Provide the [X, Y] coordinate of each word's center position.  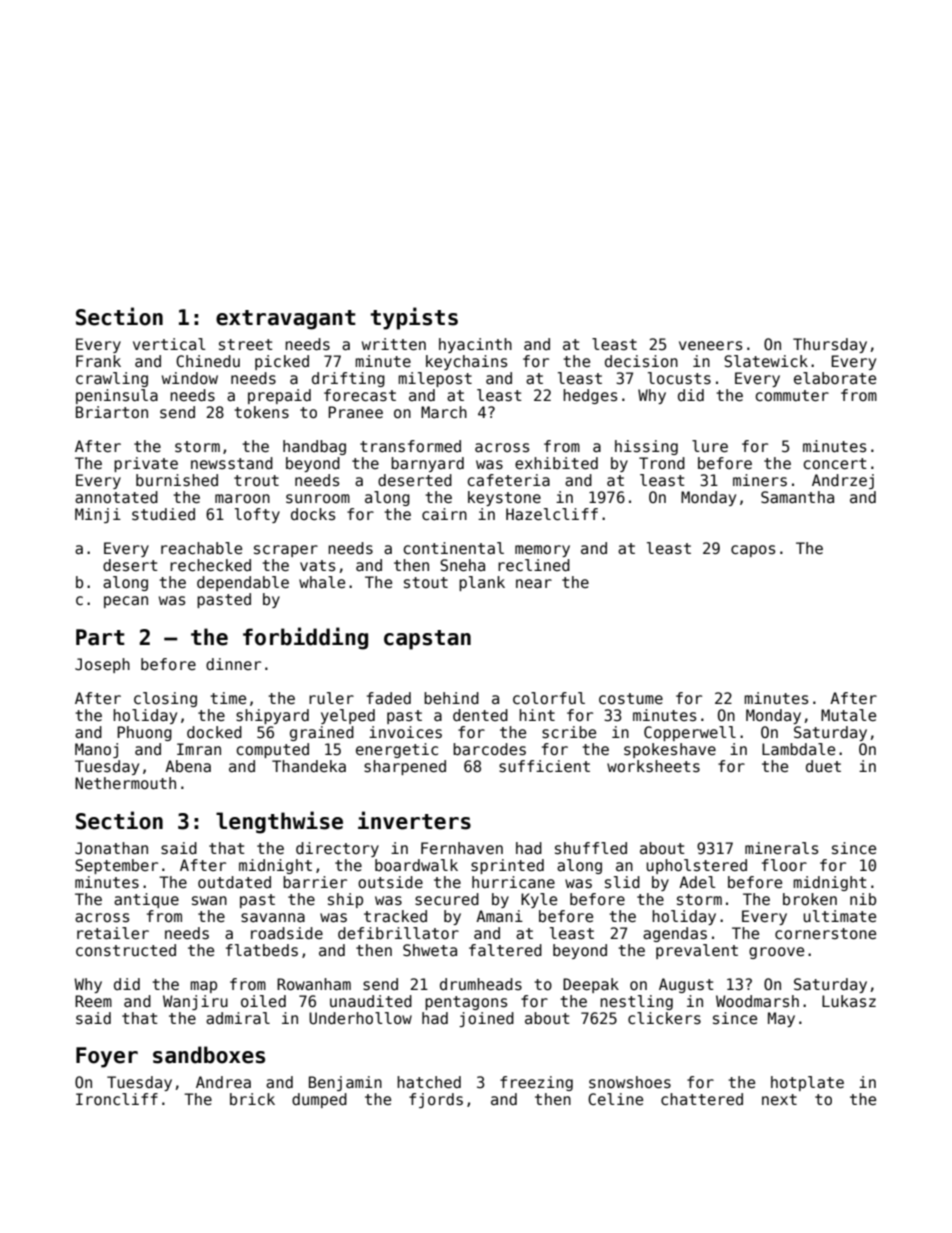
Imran [199, 749]
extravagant [286, 320]
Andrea [223, 1082]
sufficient [544, 766]
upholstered [696, 866]
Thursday [830, 345]
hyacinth [475, 345]
